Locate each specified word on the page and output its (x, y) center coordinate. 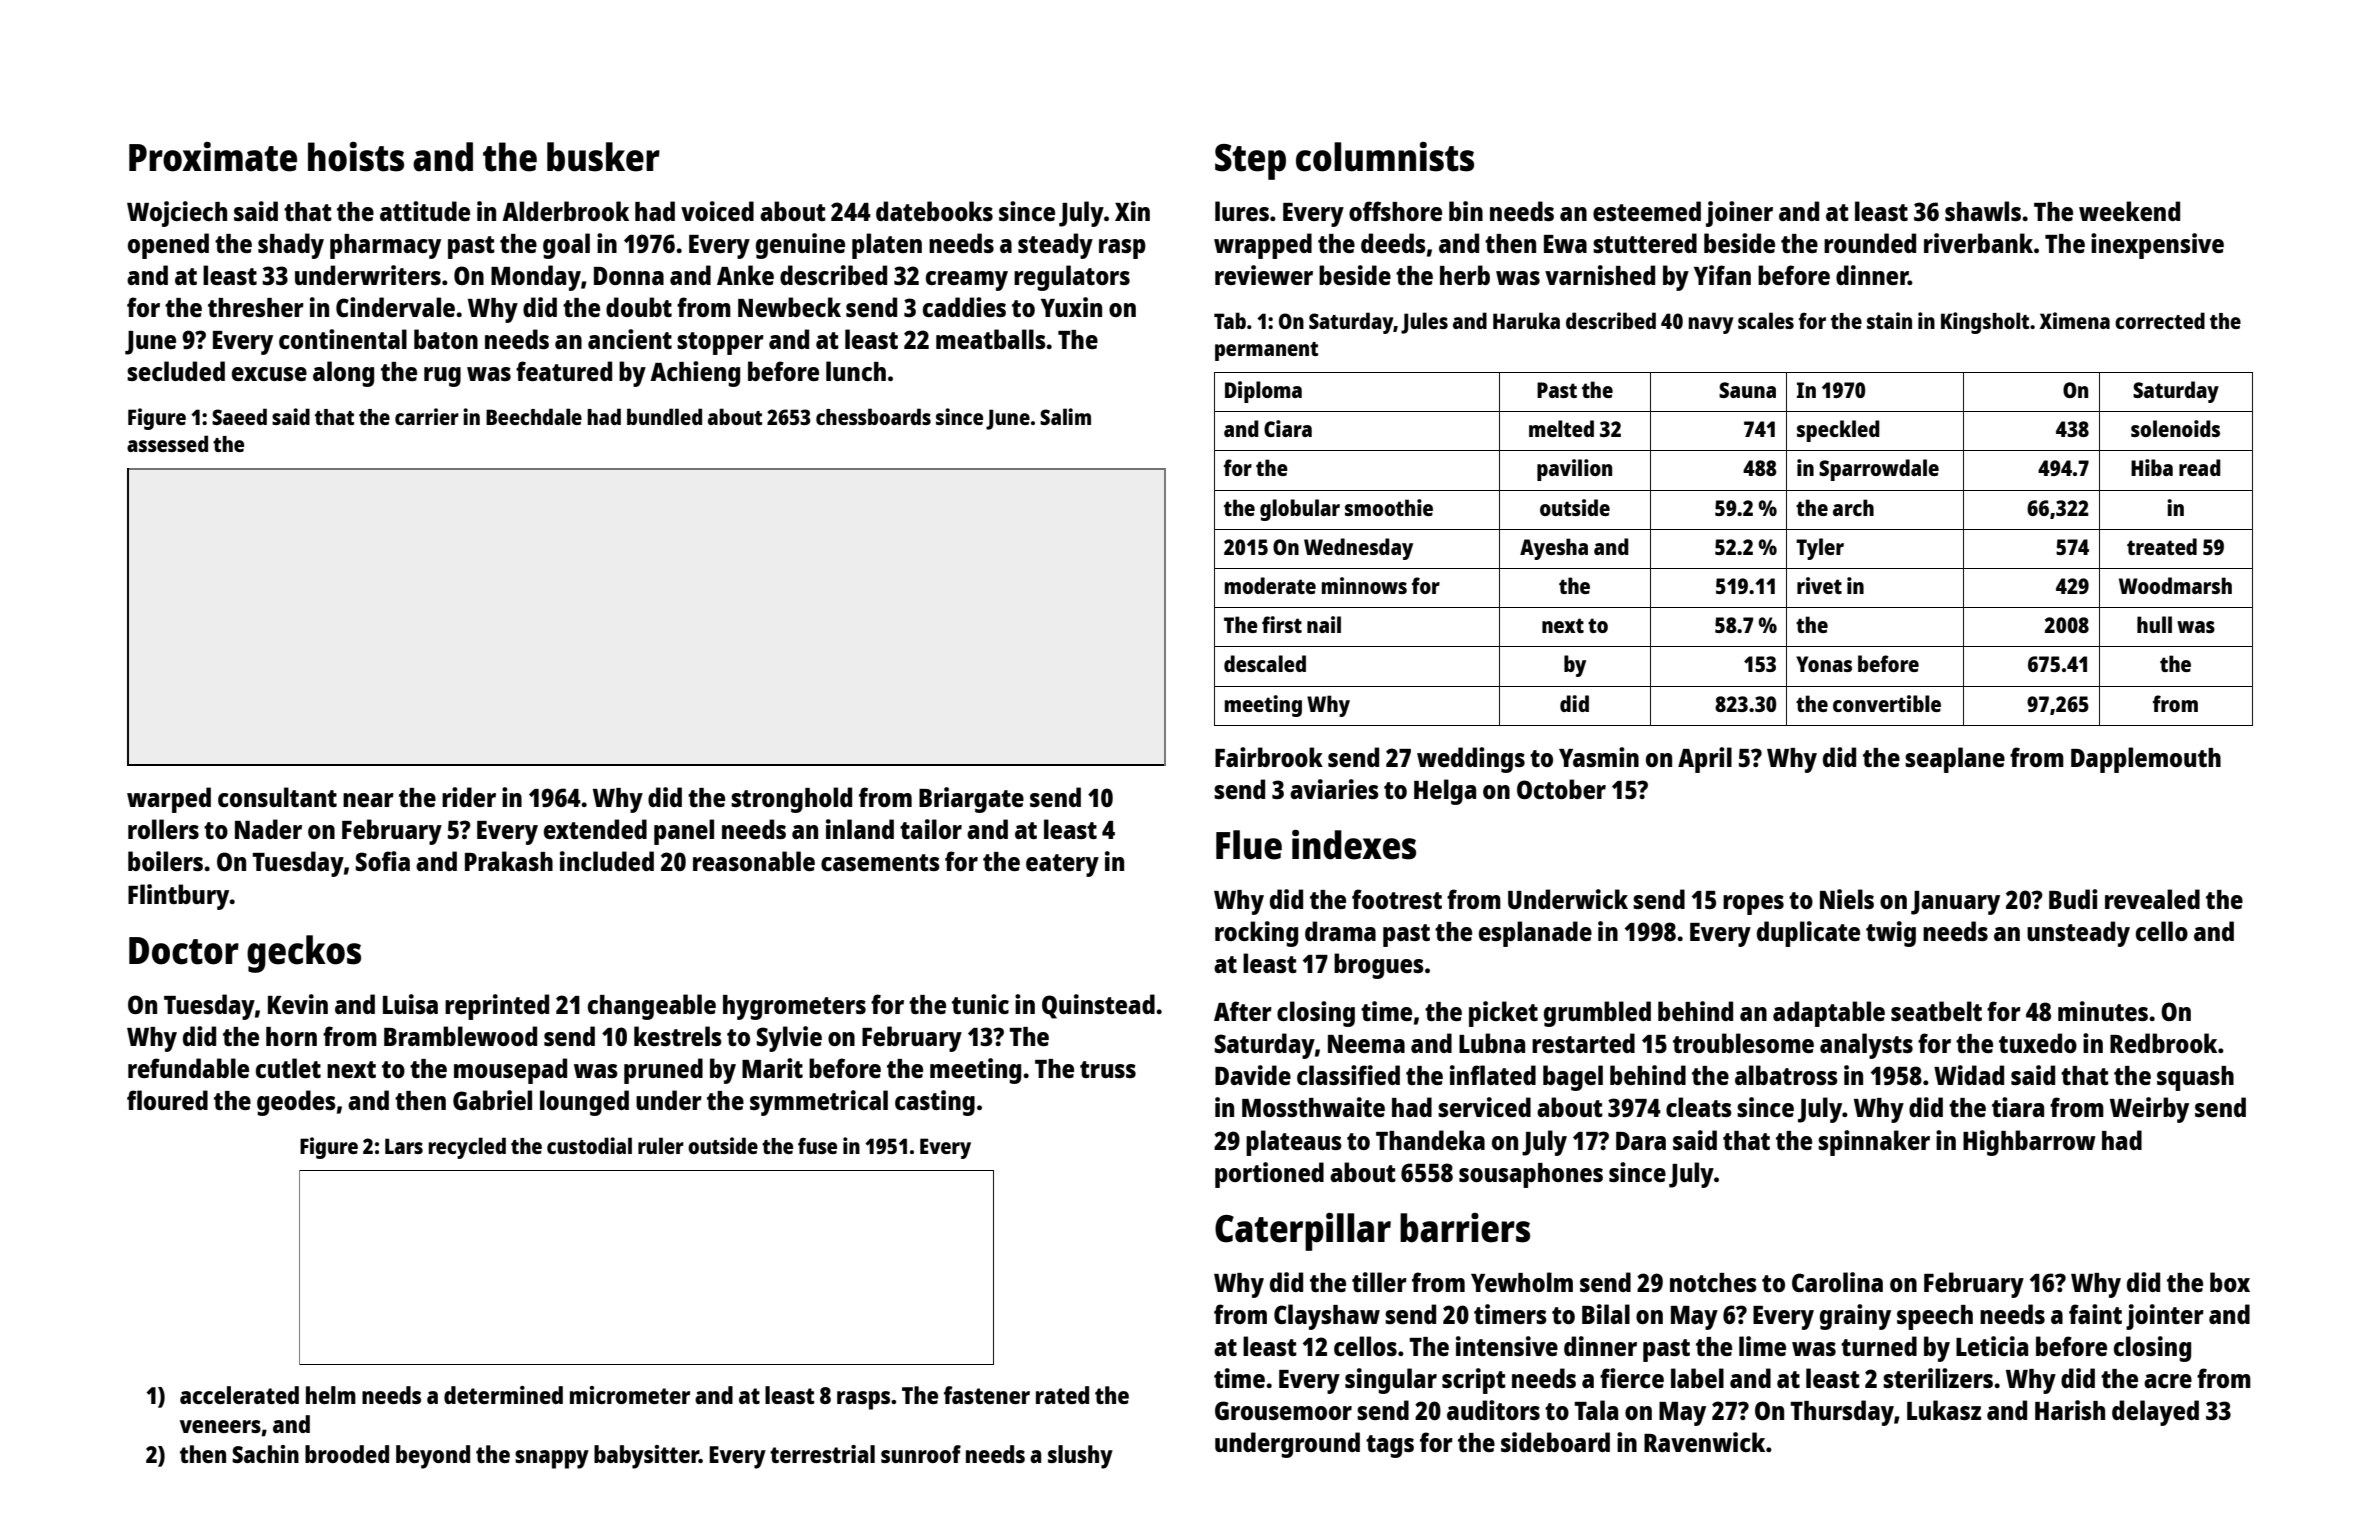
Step (1250, 162)
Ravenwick (1704, 1442)
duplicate (1808, 934)
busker (603, 157)
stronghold (791, 800)
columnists (1385, 157)
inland (860, 829)
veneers (220, 1426)
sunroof (921, 1454)
